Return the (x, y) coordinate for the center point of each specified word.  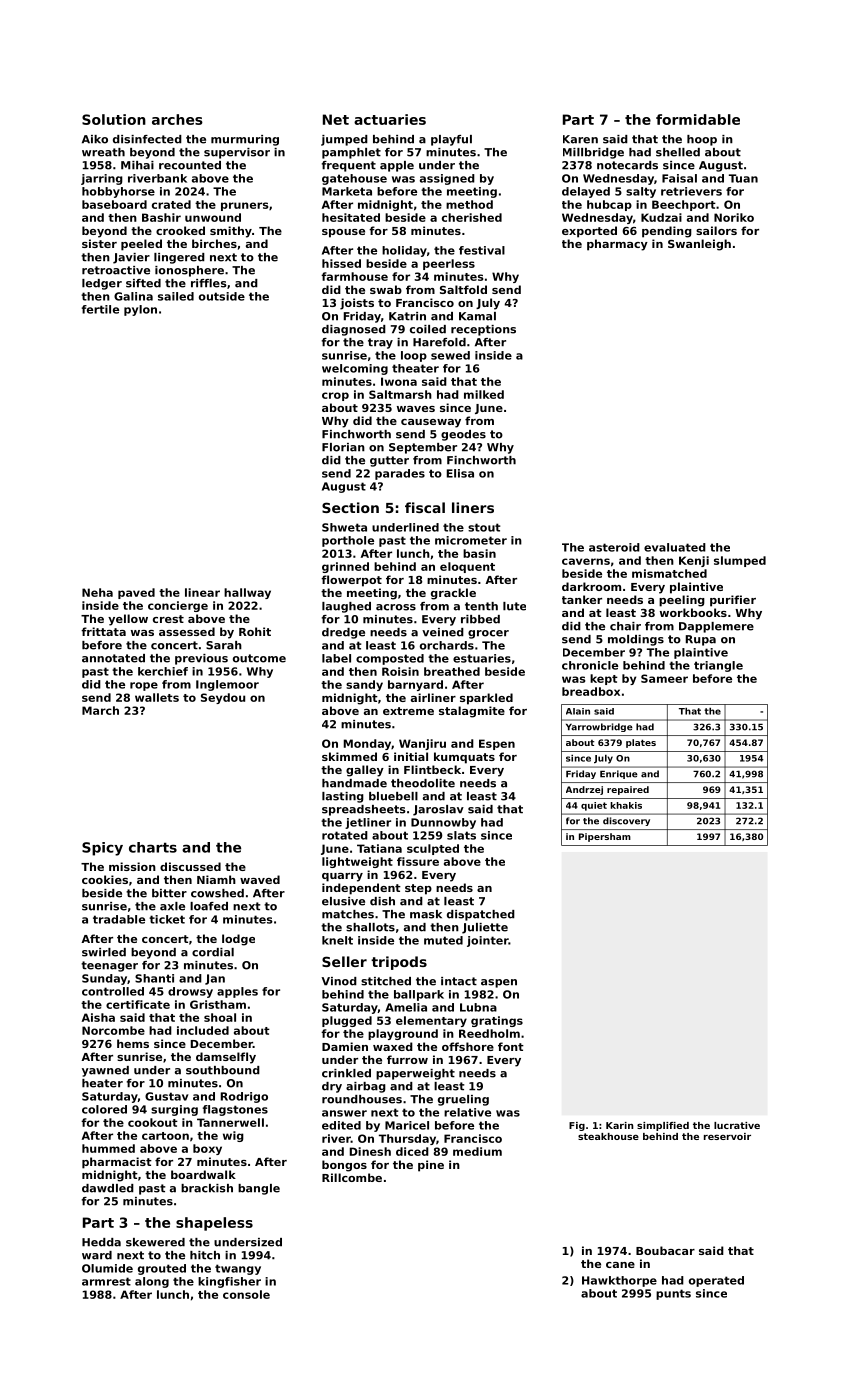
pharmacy (617, 245)
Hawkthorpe (619, 1281)
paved (136, 593)
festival (482, 250)
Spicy (102, 849)
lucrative (737, 1125)
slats (461, 835)
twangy (238, 1269)
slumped (740, 561)
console (246, 1294)
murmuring (245, 140)
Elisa (460, 473)
